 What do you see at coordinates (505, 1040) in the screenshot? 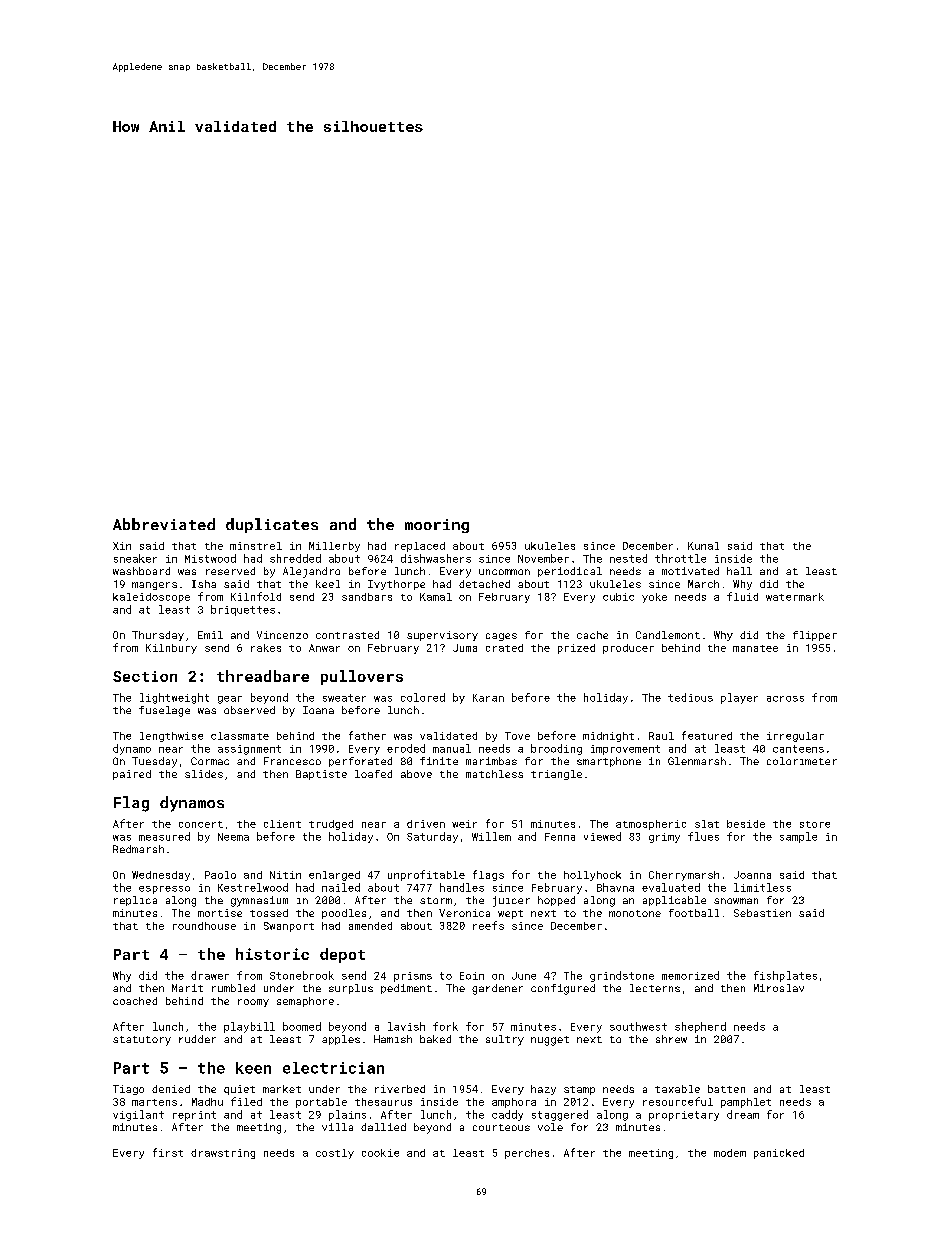
I see `sultry` at bounding box center [505, 1040].
